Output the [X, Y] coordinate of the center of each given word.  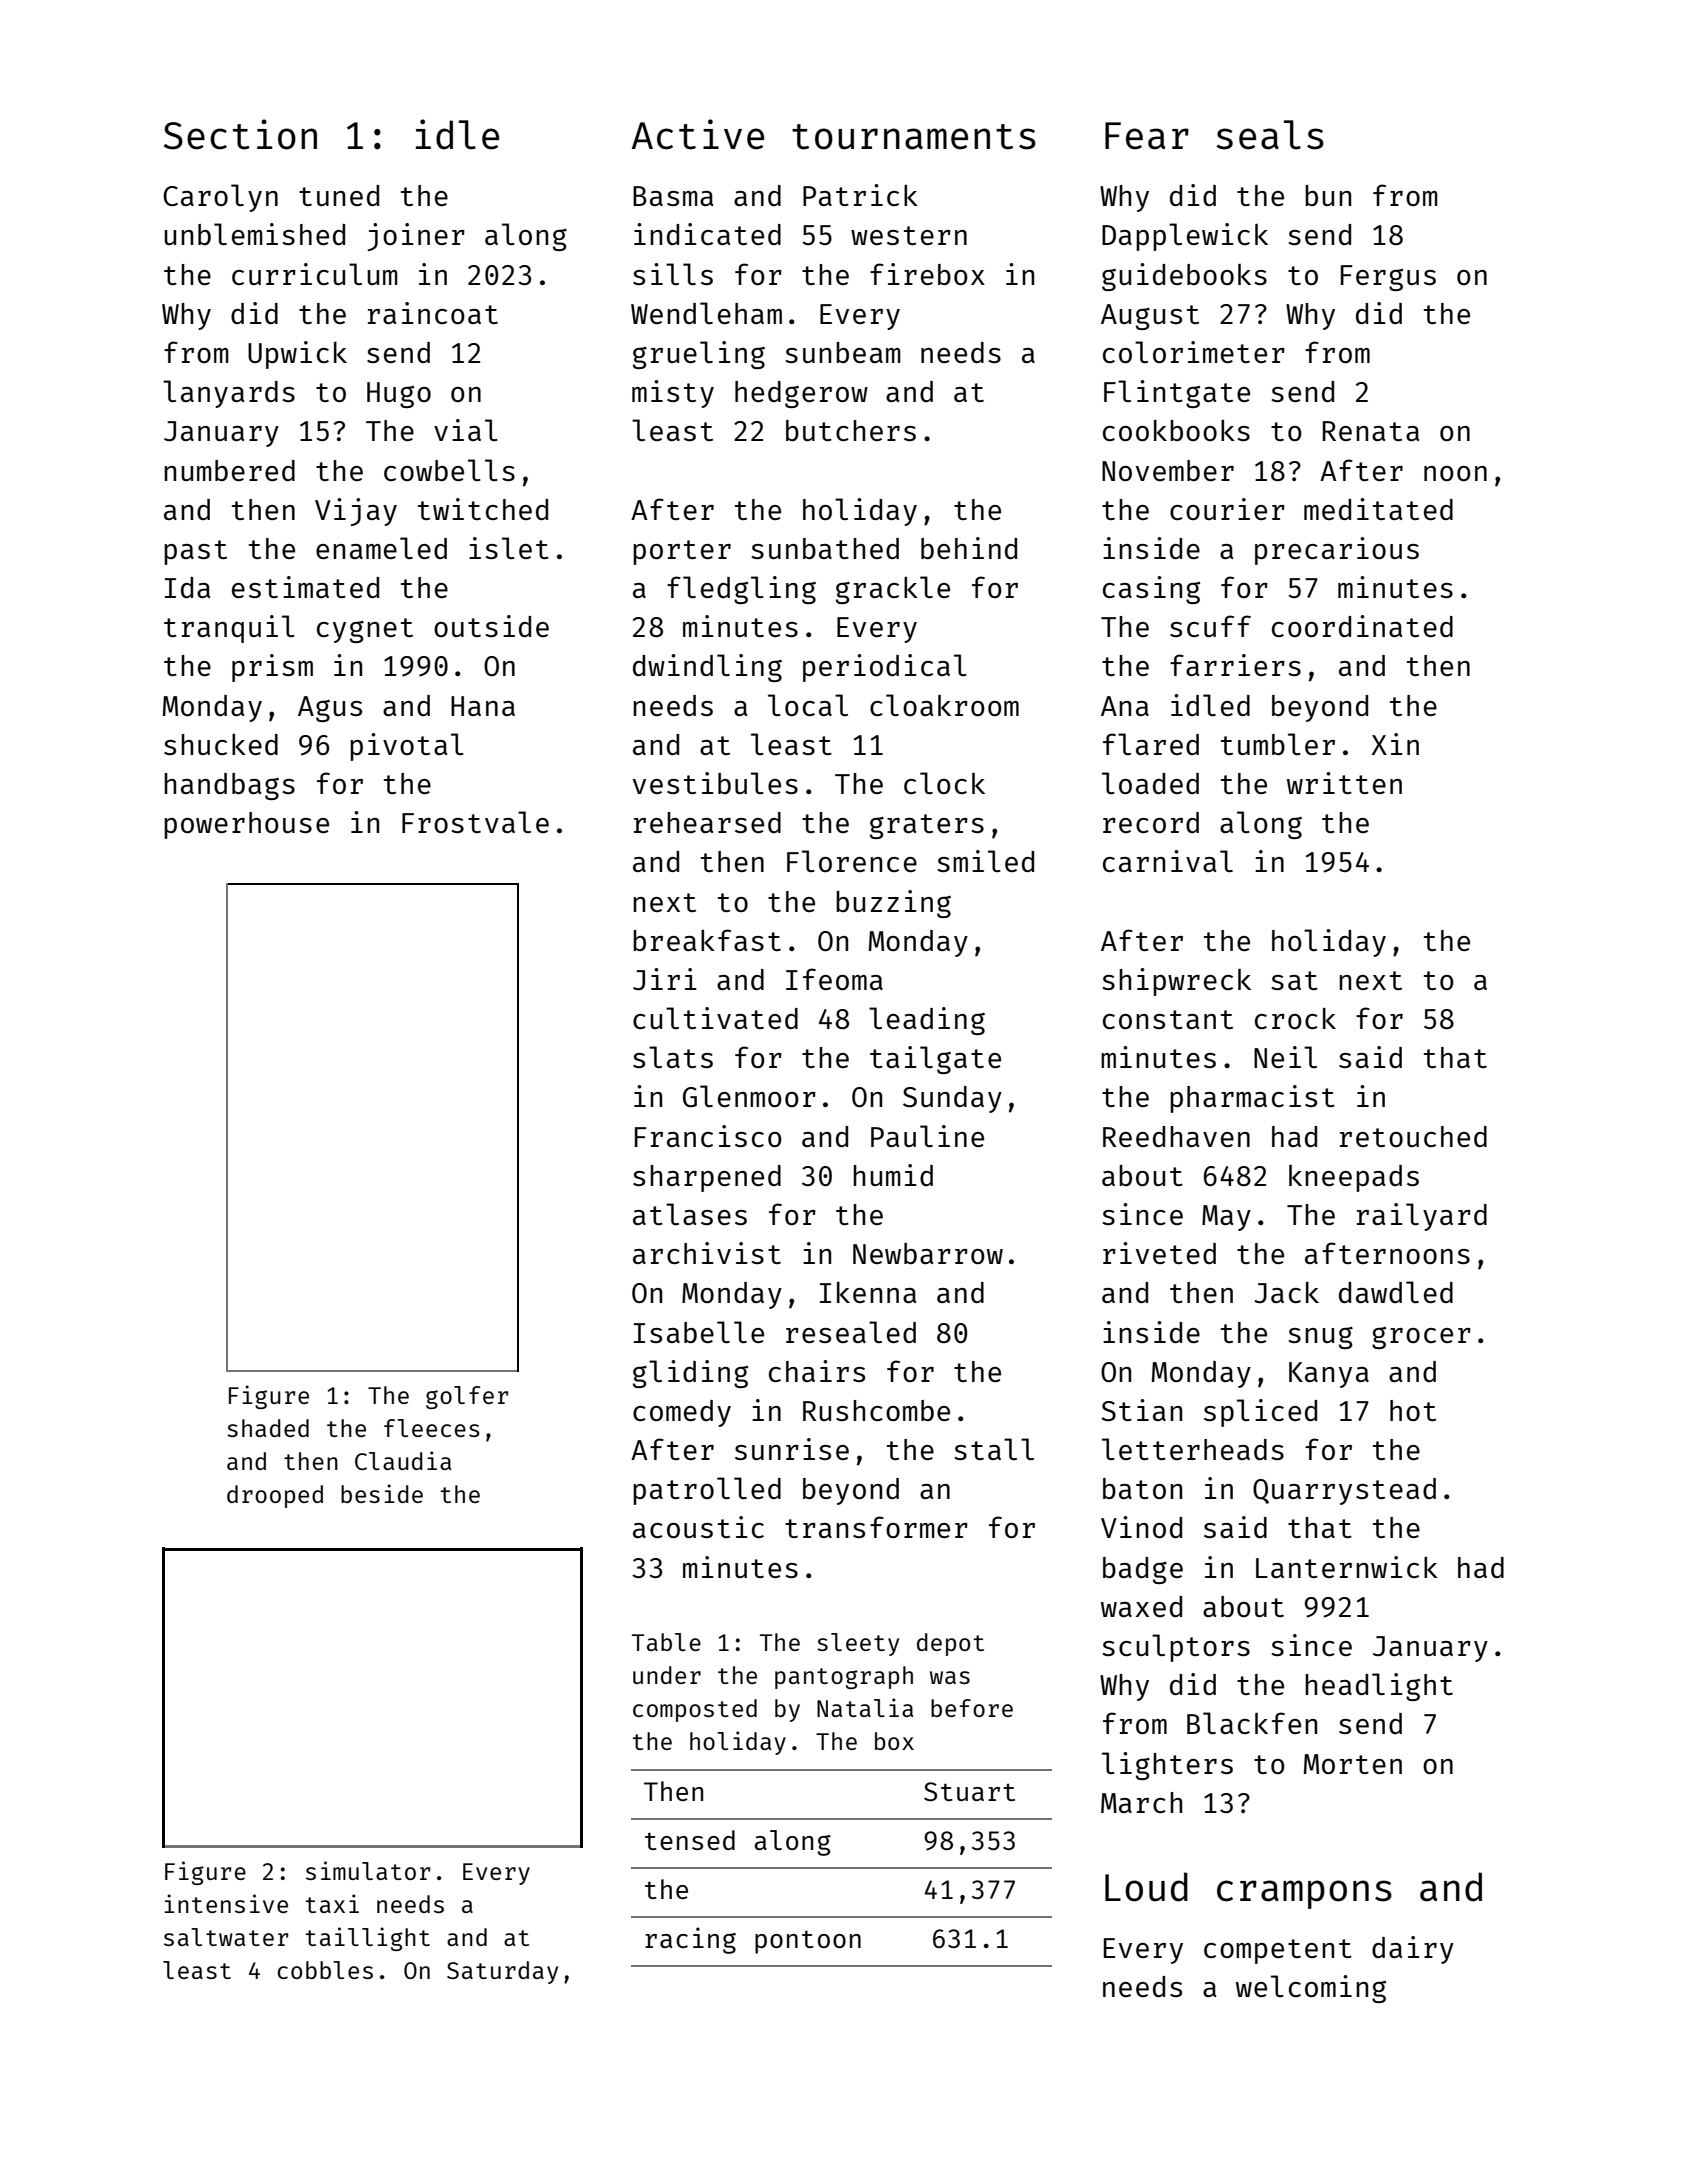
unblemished [254, 234]
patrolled [707, 1491]
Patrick [860, 195]
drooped [275, 1496]
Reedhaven [1176, 1136]
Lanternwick [1347, 1567]
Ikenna [868, 1292]
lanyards [229, 394]
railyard [1422, 1217]
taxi [332, 1903]
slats [673, 1057]
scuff [1210, 626]
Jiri [665, 979]
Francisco [708, 1136]
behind [969, 548]
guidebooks [1184, 277]
